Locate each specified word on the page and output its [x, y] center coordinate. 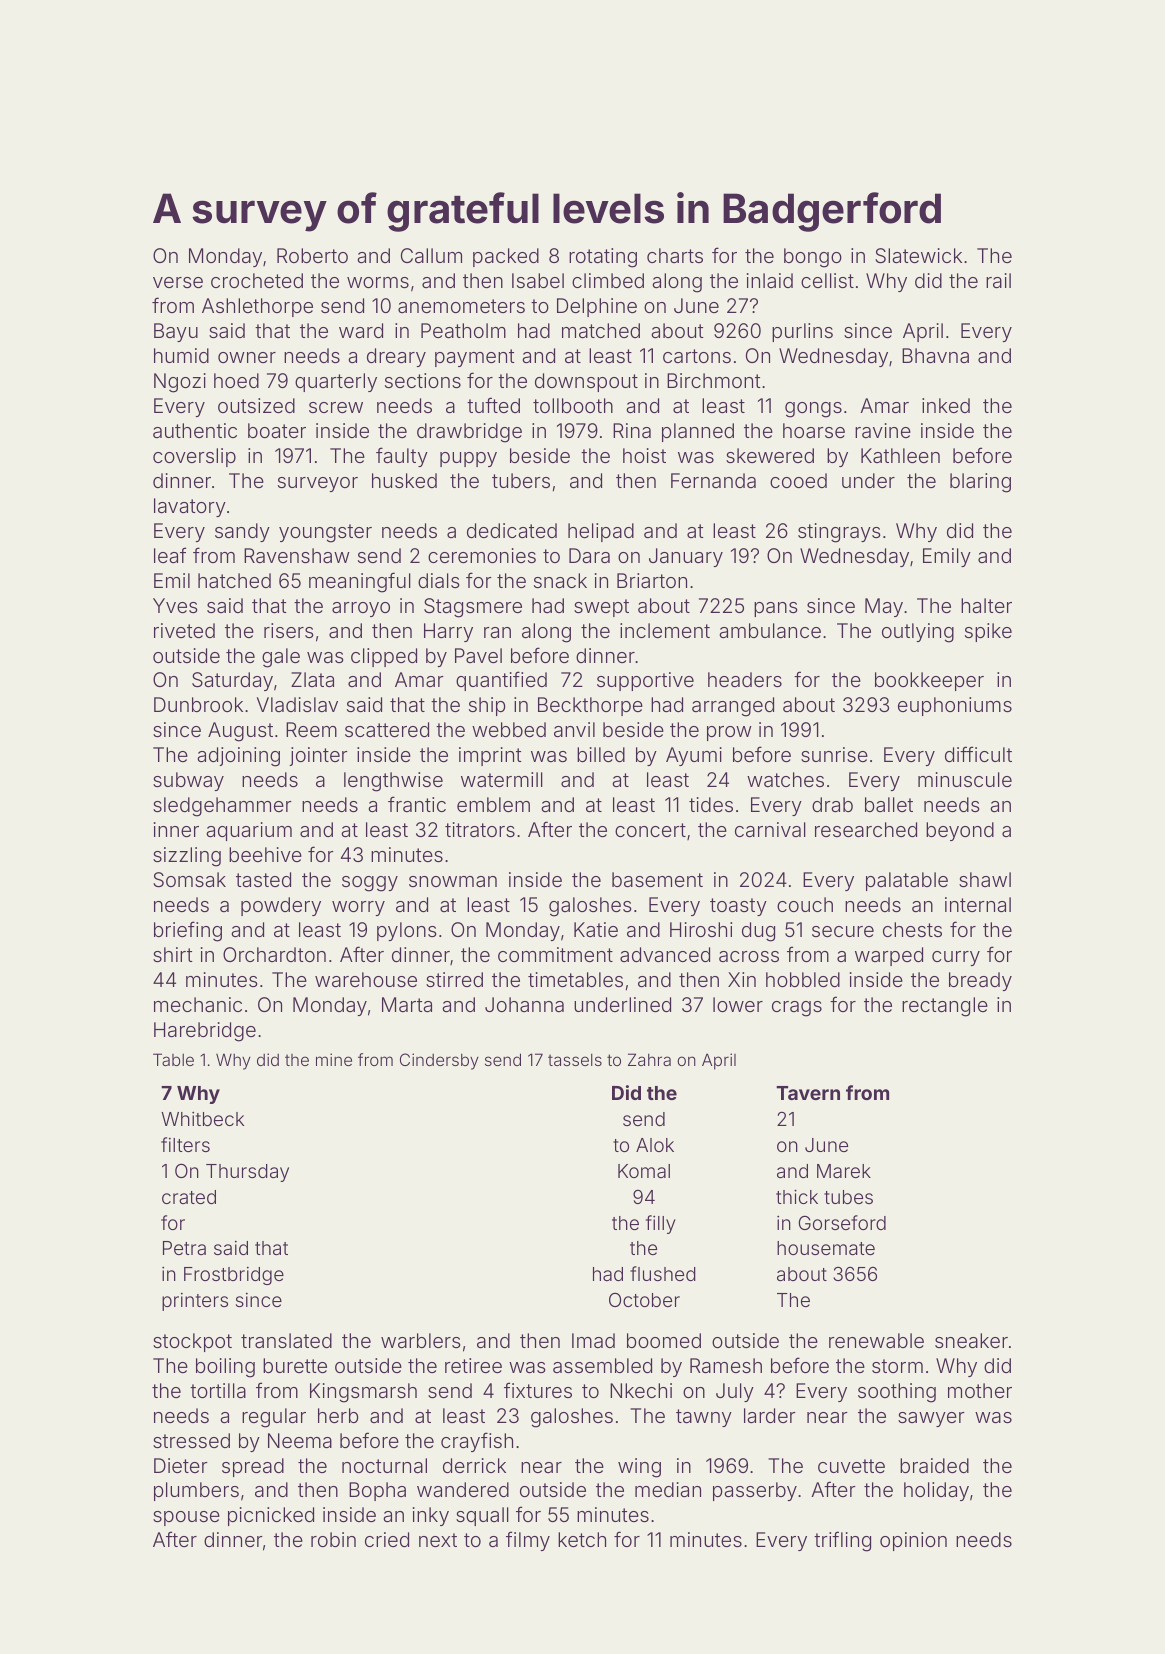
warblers [420, 1340]
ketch [582, 1539]
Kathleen [900, 455]
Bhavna [935, 355]
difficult [978, 754]
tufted [493, 405]
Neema [300, 1440]
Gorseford [842, 1222]
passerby [755, 1491]
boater [277, 430]
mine [334, 1059]
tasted [263, 879]
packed [506, 257]
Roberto [312, 255]
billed [601, 754]
